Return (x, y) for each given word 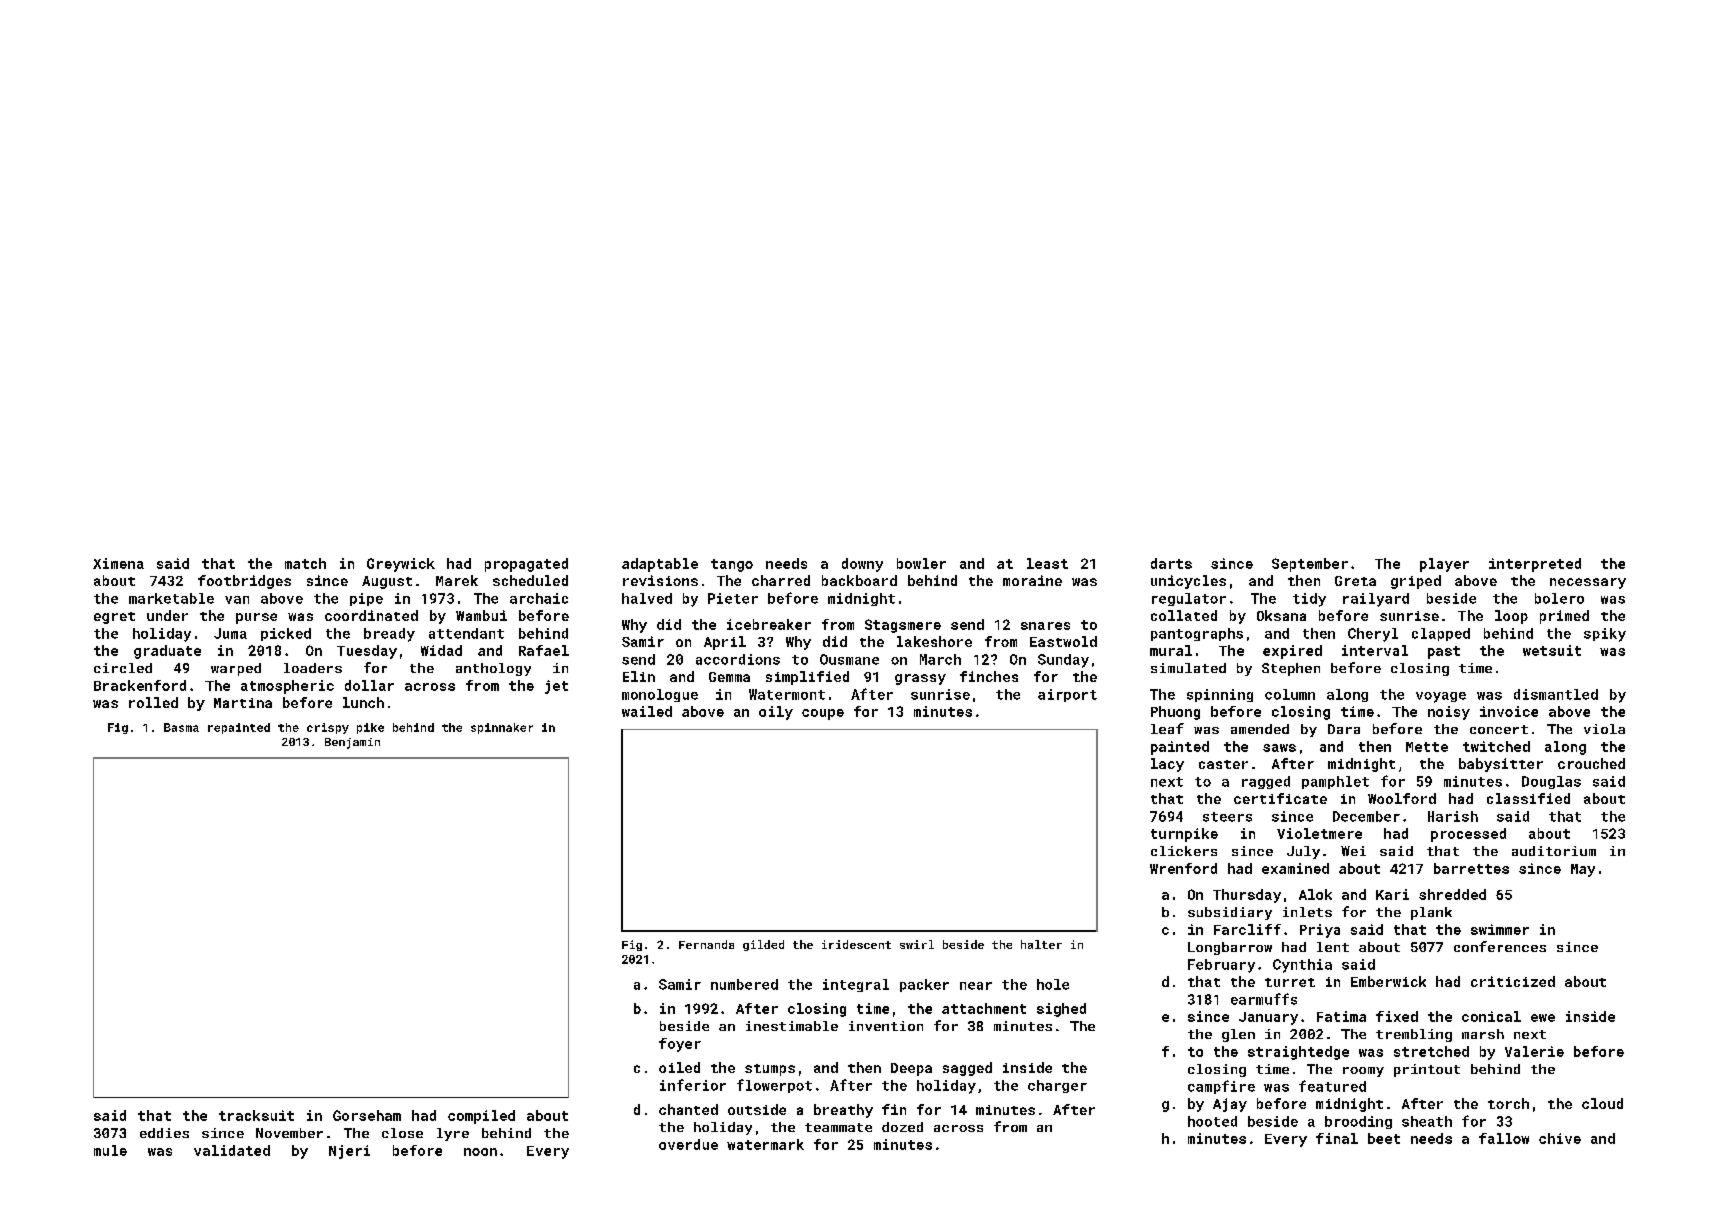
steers (1227, 817)
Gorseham (367, 1115)
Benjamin (352, 743)
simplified (807, 678)
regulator (1189, 599)
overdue (688, 1144)
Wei (1353, 851)
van (237, 600)
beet (1384, 1138)
